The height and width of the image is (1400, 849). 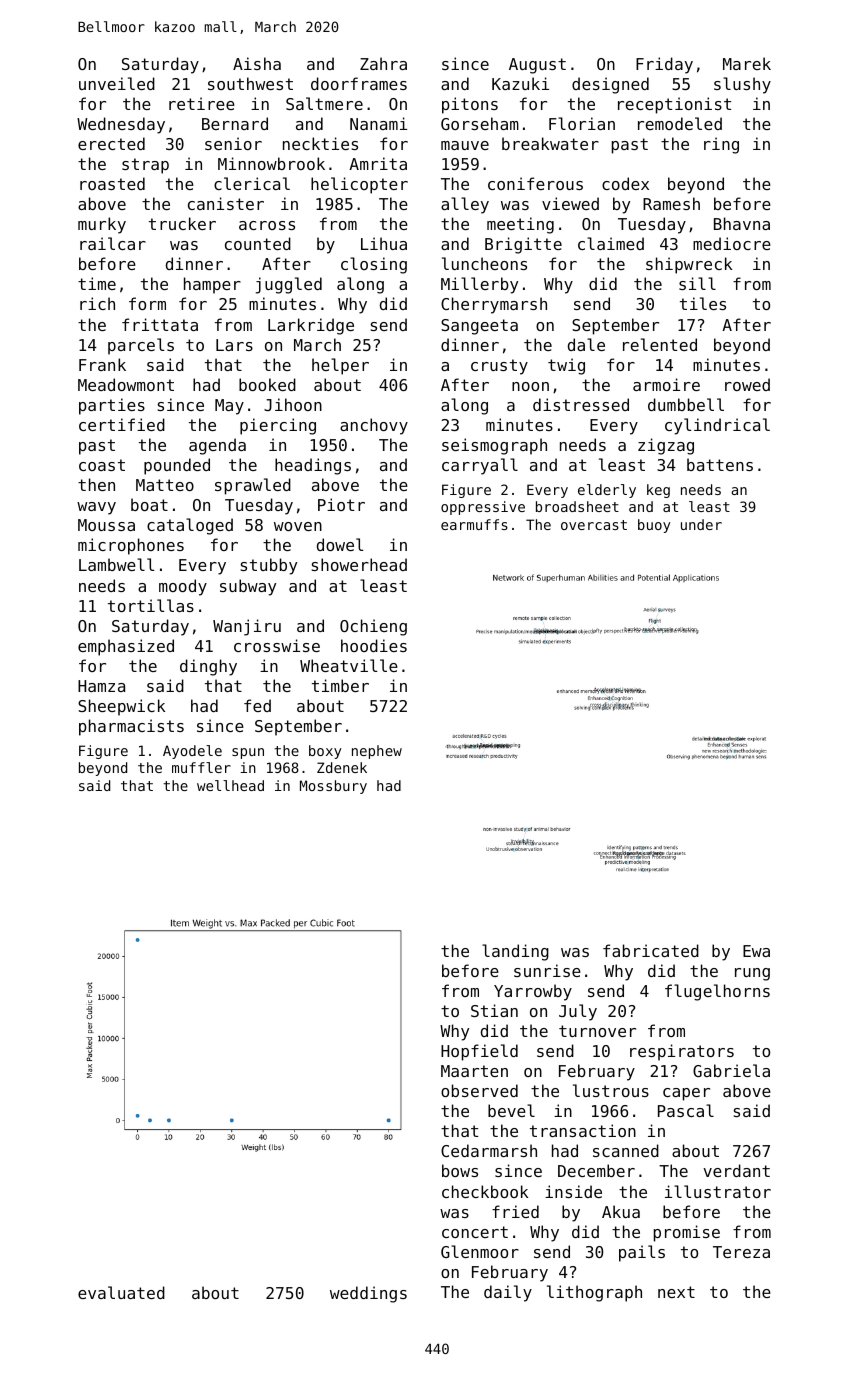 What do you see at coordinates (515, 952) in the image?
I see `landing` at bounding box center [515, 952].
